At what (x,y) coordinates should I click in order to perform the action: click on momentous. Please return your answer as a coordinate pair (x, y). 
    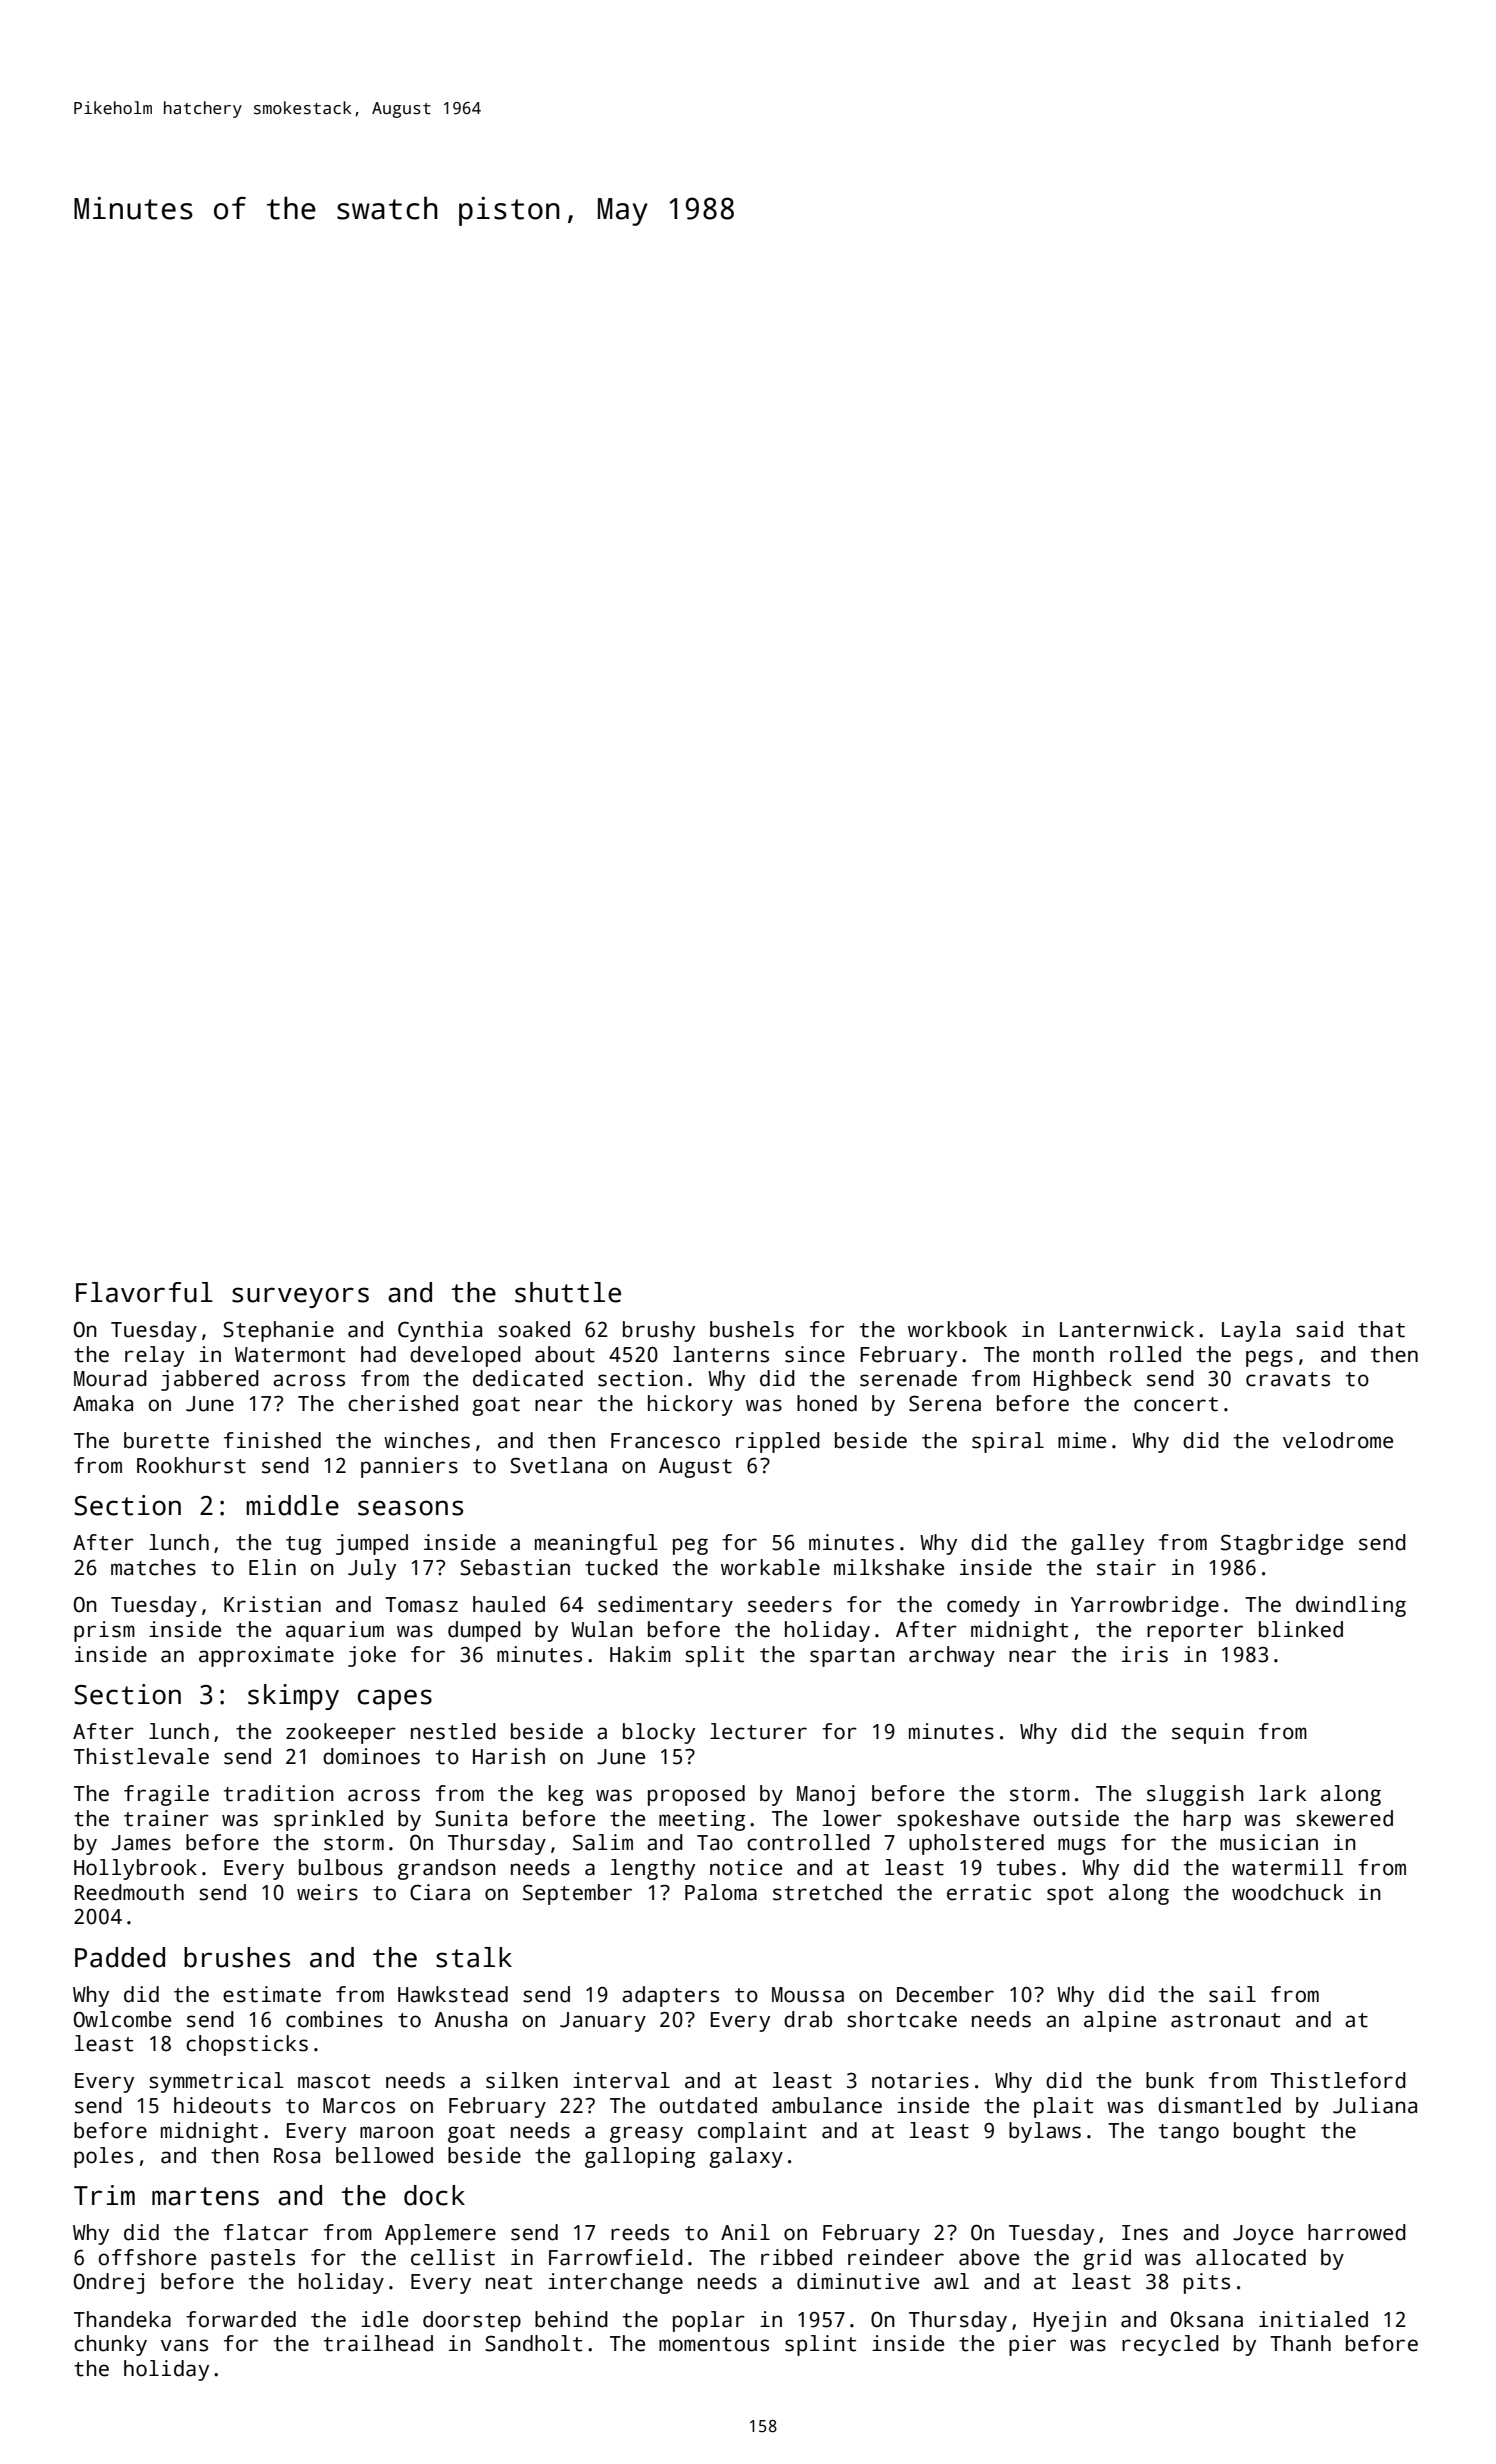
    Looking at the image, I should click on (714, 2344).
